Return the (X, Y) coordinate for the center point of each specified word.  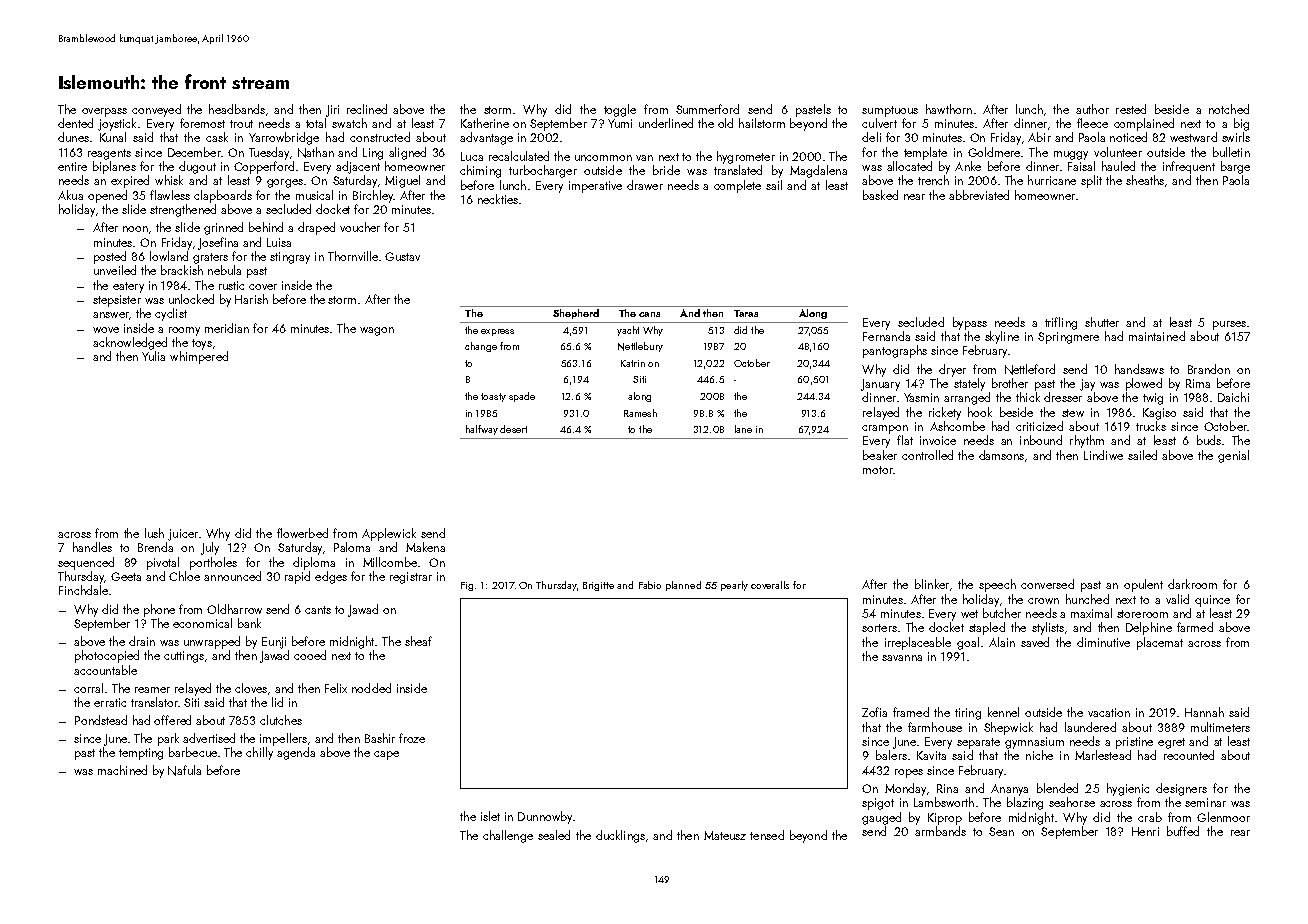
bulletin (1231, 152)
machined (122, 770)
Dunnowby (545, 817)
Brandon (1209, 369)
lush (154, 533)
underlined (666, 123)
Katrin (633, 363)
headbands (237, 109)
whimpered (199, 357)
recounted (1189, 755)
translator (154, 702)
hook (980, 412)
